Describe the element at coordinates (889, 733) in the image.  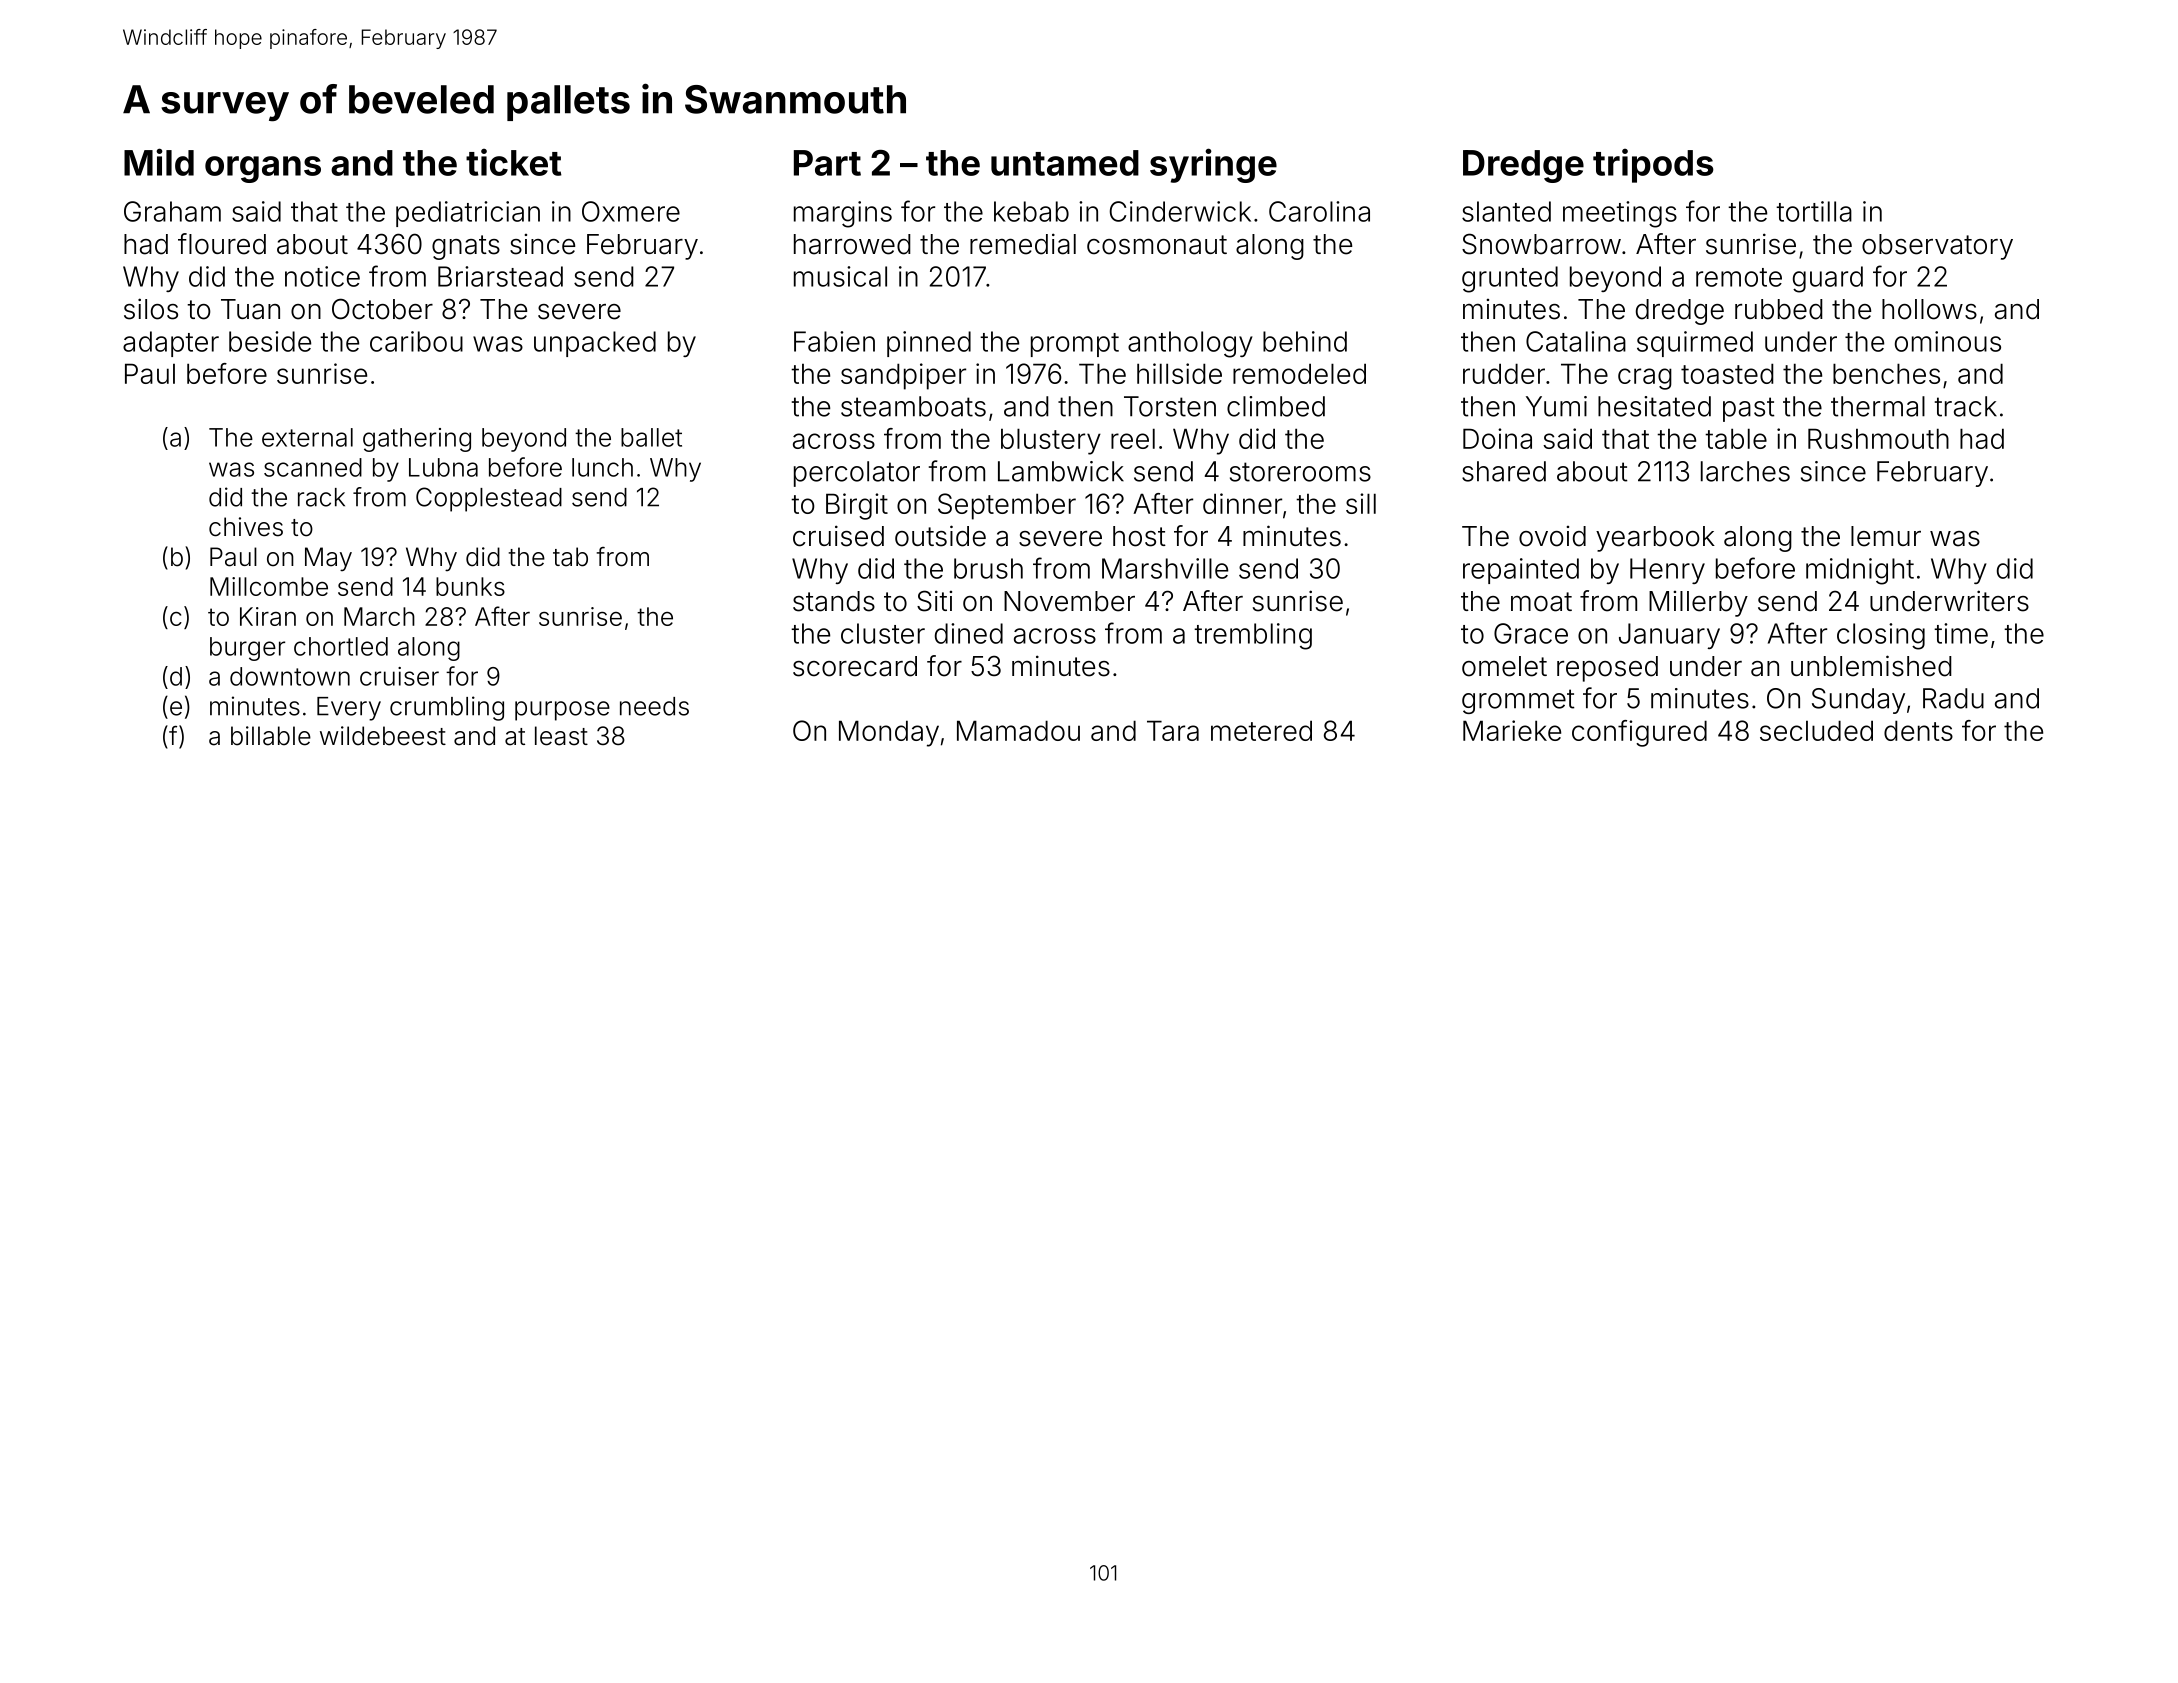
I see `Monday` at that location.
